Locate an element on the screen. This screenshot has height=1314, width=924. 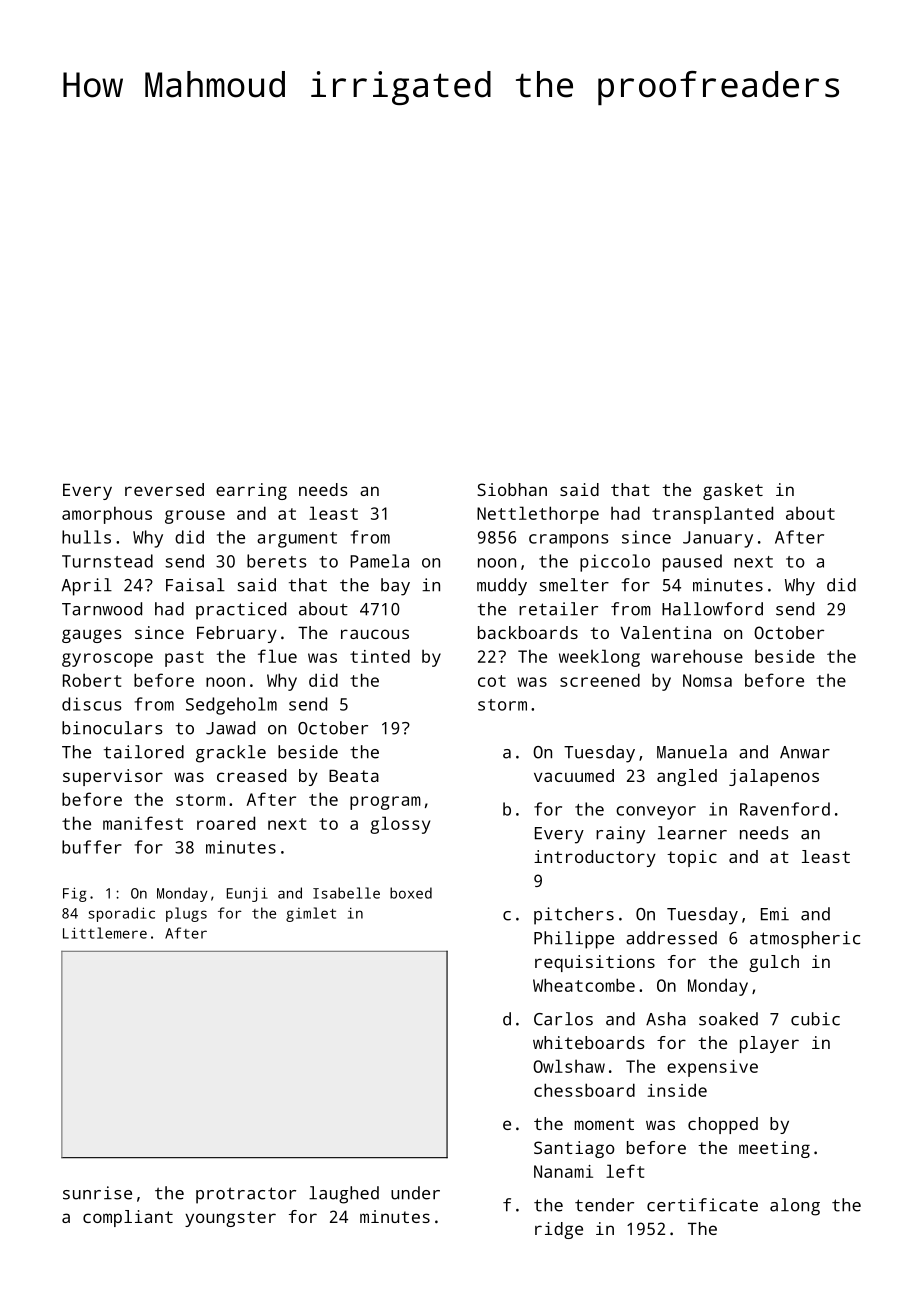
Littlemere is located at coordinates (105, 933).
